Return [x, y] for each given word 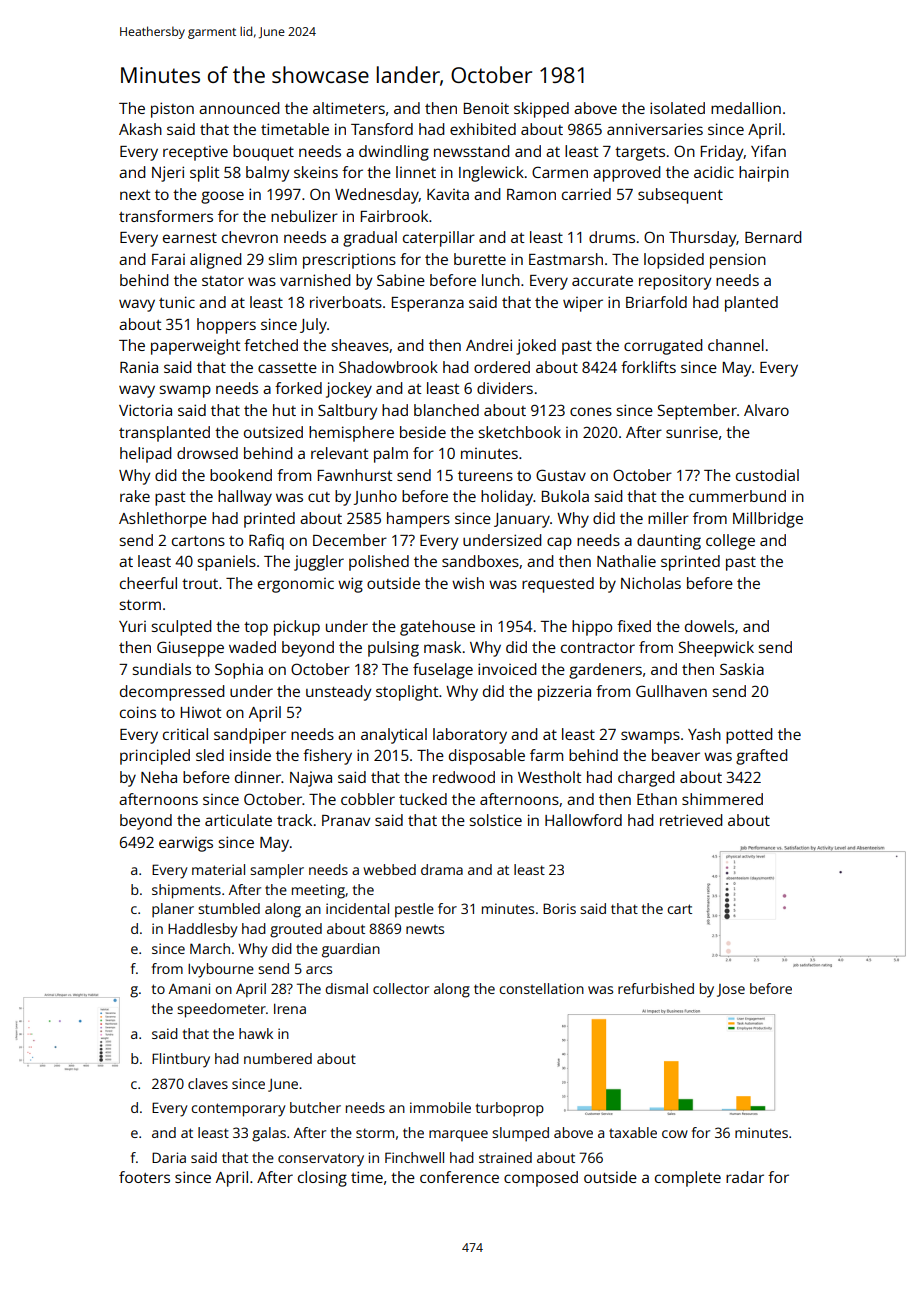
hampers [418, 520]
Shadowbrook [388, 367]
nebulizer [304, 216]
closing [322, 1179]
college [730, 542]
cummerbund [737, 496]
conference [459, 1177]
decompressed [172, 693]
